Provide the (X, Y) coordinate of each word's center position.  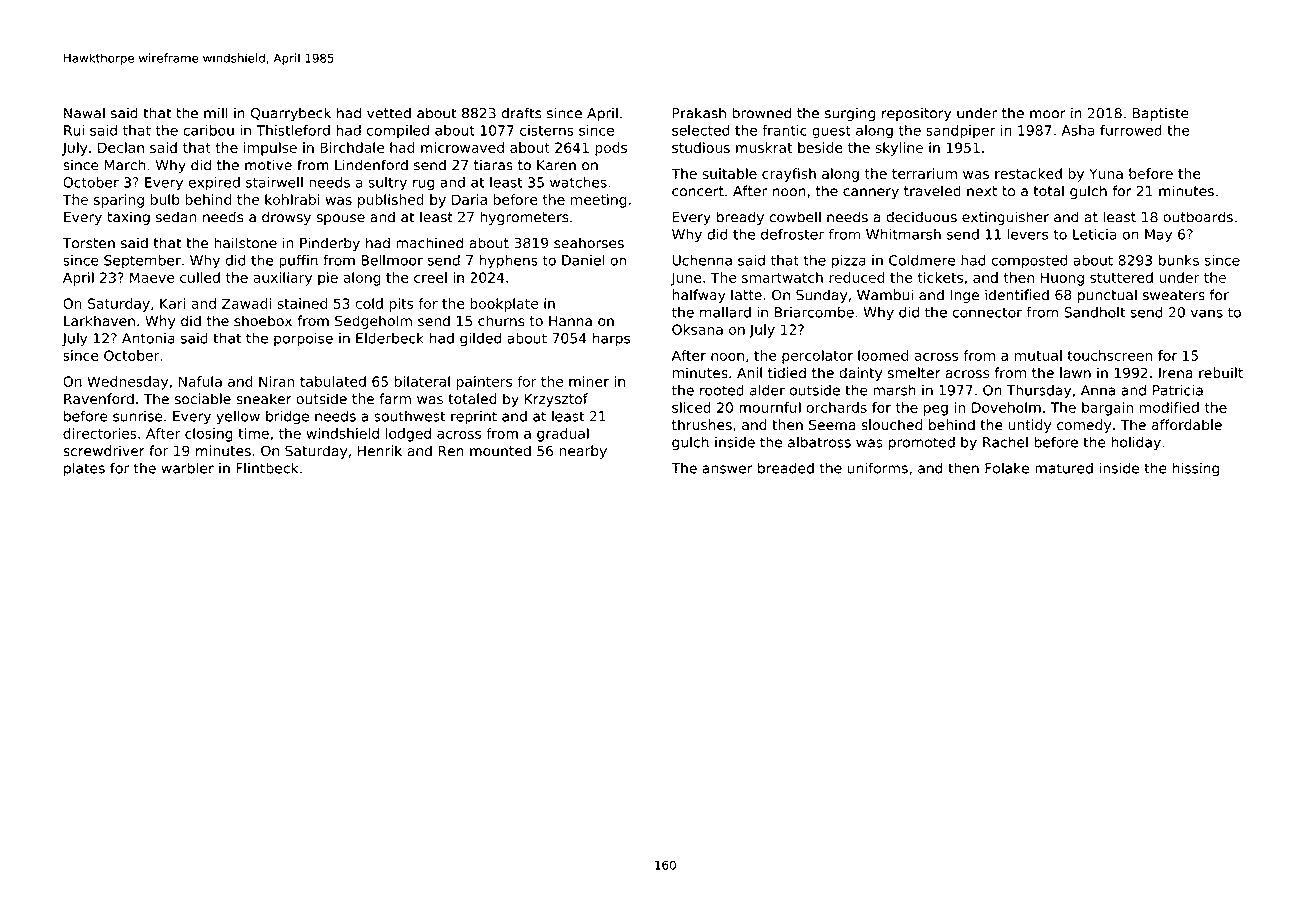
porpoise (303, 340)
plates (84, 469)
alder (767, 390)
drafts (521, 113)
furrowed (1131, 130)
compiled (398, 131)
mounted (500, 450)
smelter (914, 373)
